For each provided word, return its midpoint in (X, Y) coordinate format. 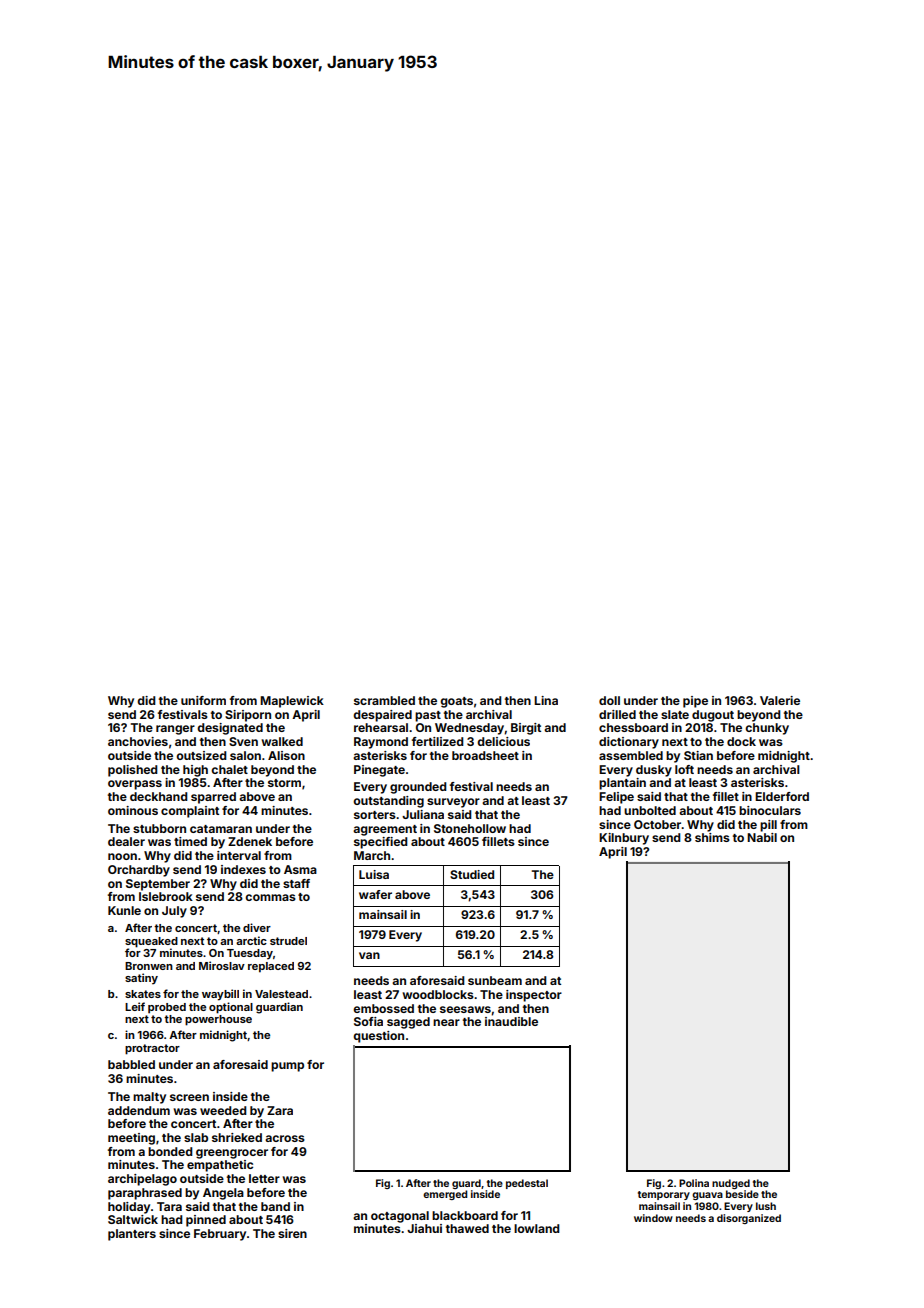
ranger (175, 730)
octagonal (400, 1217)
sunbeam (495, 980)
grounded (418, 788)
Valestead (281, 994)
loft (684, 769)
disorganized (749, 1219)
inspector (534, 996)
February (220, 1235)
